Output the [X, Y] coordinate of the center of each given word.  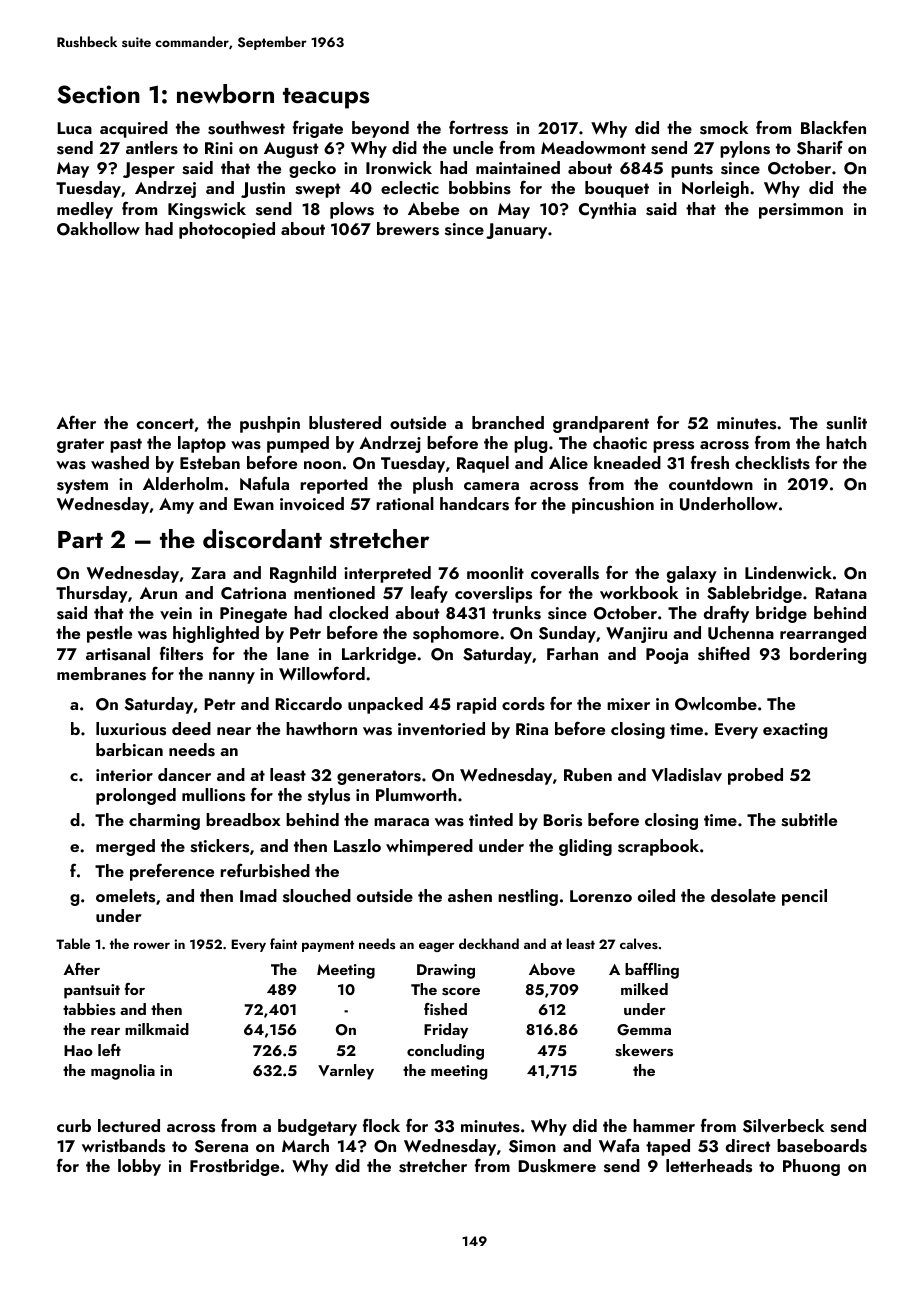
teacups [326, 98]
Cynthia [607, 210]
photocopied [227, 230]
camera [491, 486]
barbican [129, 749]
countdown [711, 483]
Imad [258, 895]
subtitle [809, 820]
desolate [743, 896]
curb [74, 1125]
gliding [585, 847]
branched [508, 422]
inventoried [441, 729]
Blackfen [833, 127]
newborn [225, 94]
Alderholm [183, 483]
